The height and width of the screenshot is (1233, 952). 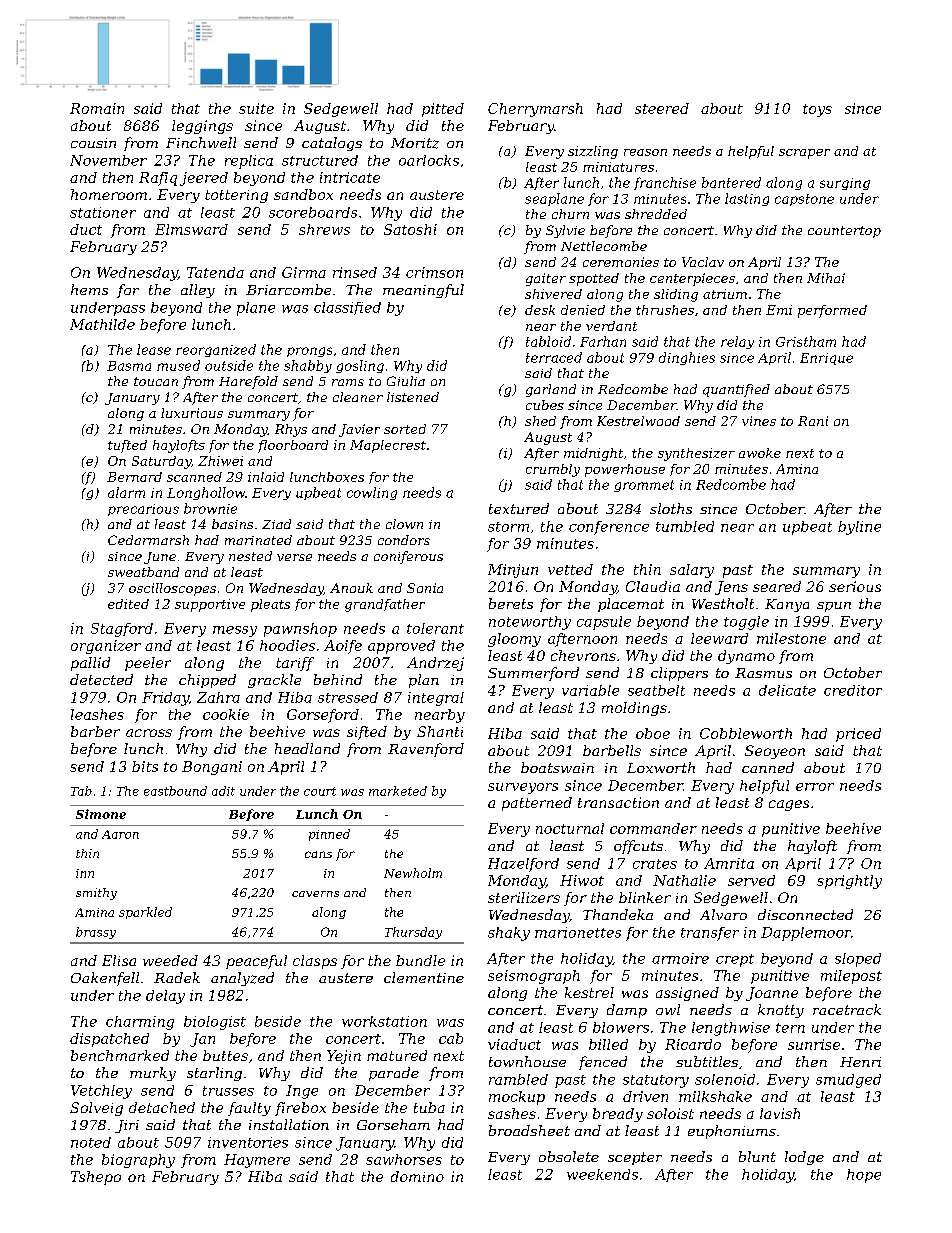 What do you see at coordinates (535, 110) in the screenshot?
I see `Cherrymarsh` at bounding box center [535, 110].
